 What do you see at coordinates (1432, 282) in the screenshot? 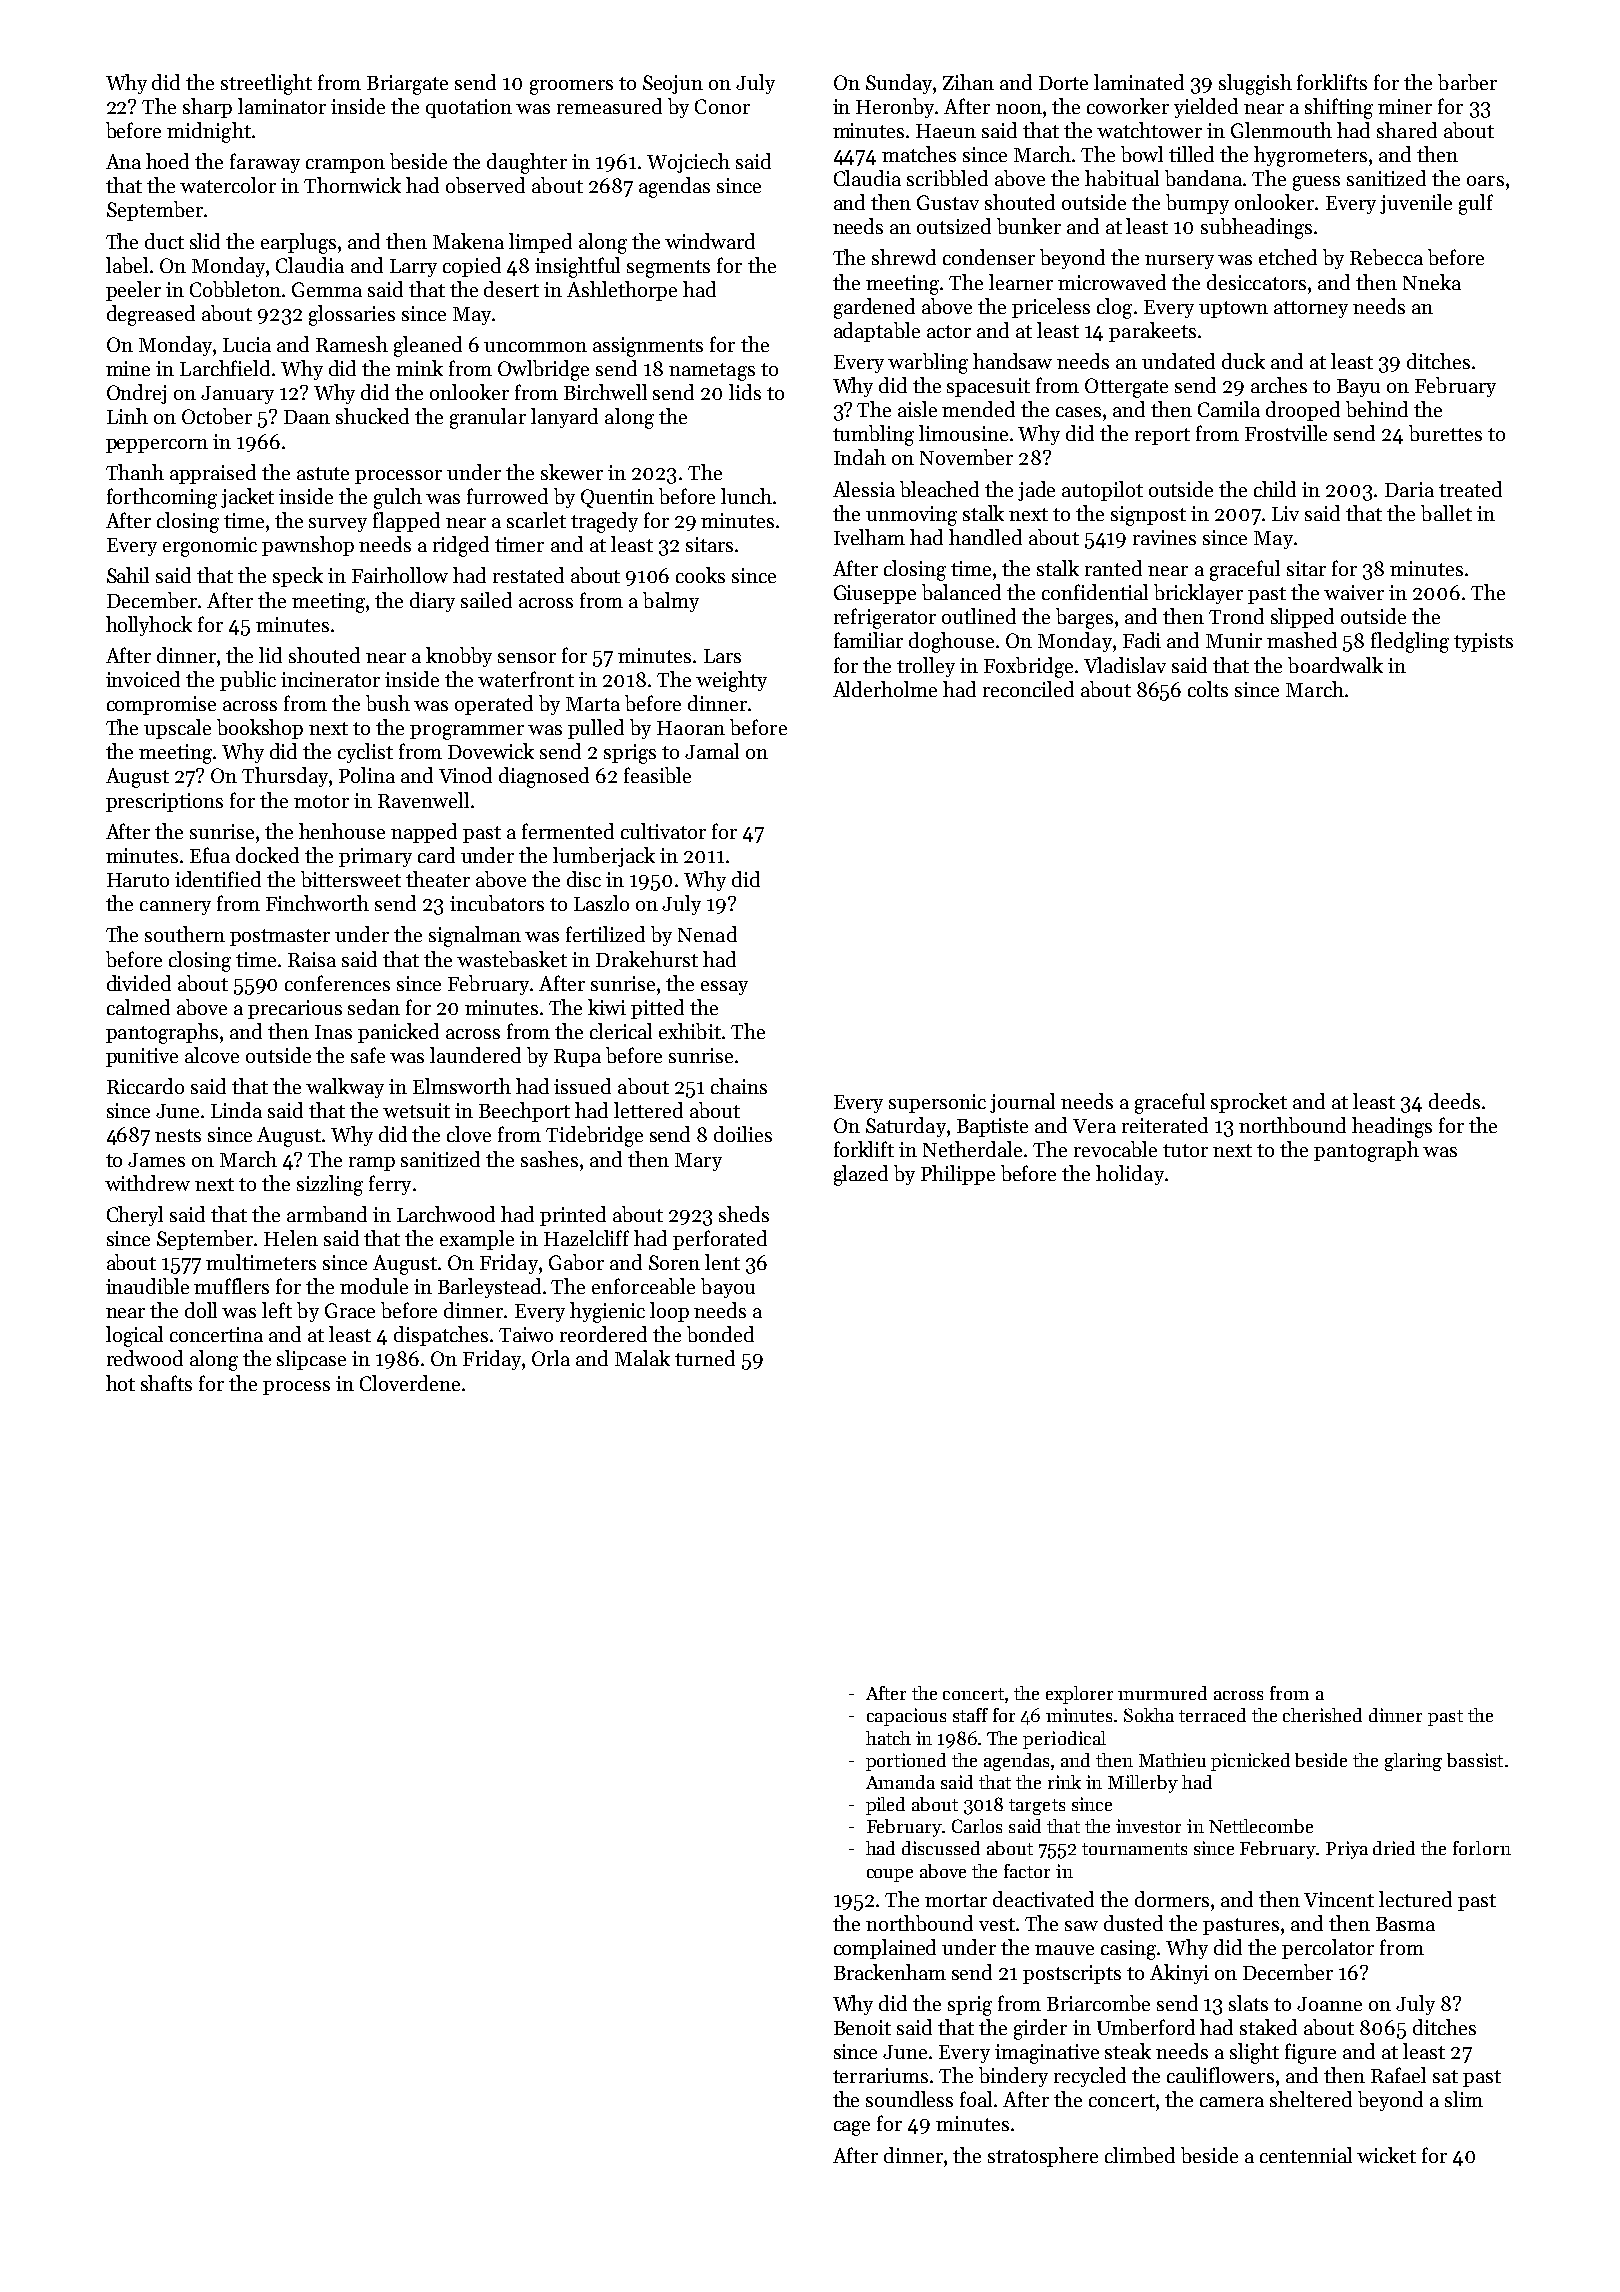
I see `Nneka` at bounding box center [1432, 282].
